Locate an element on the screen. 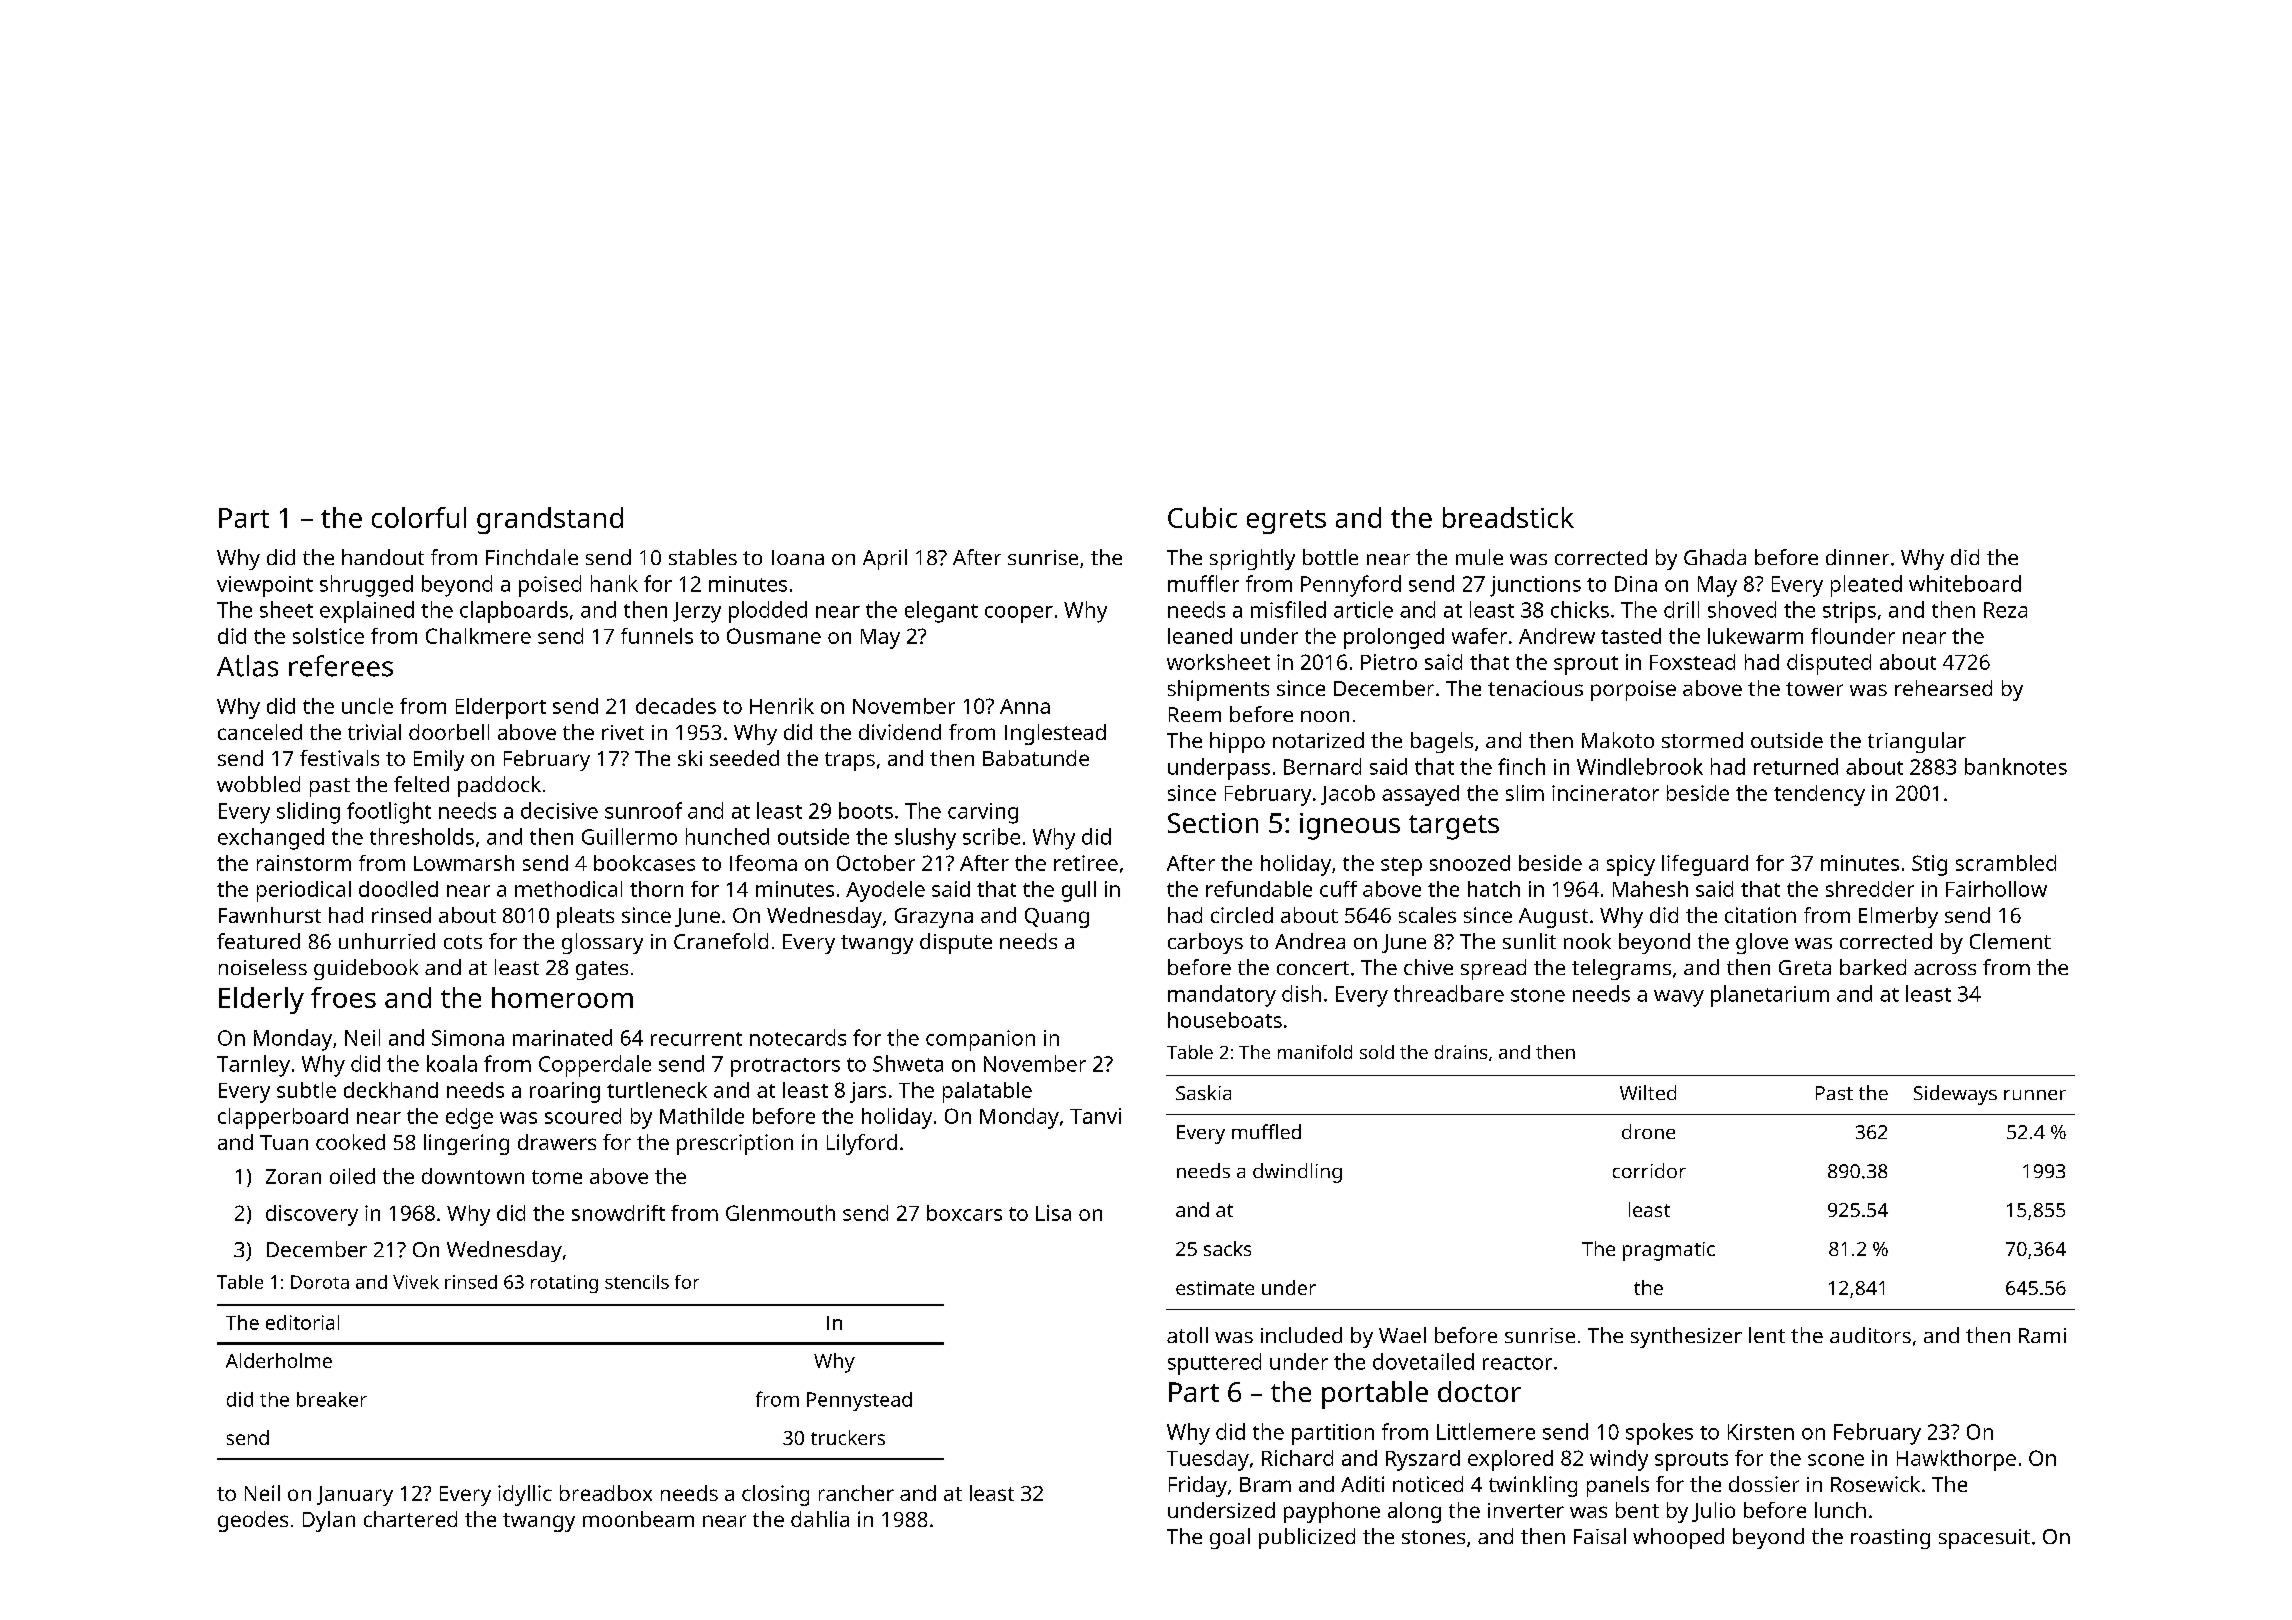 The image size is (2292, 1620). geodes is located at coordinates (253, 1521).
